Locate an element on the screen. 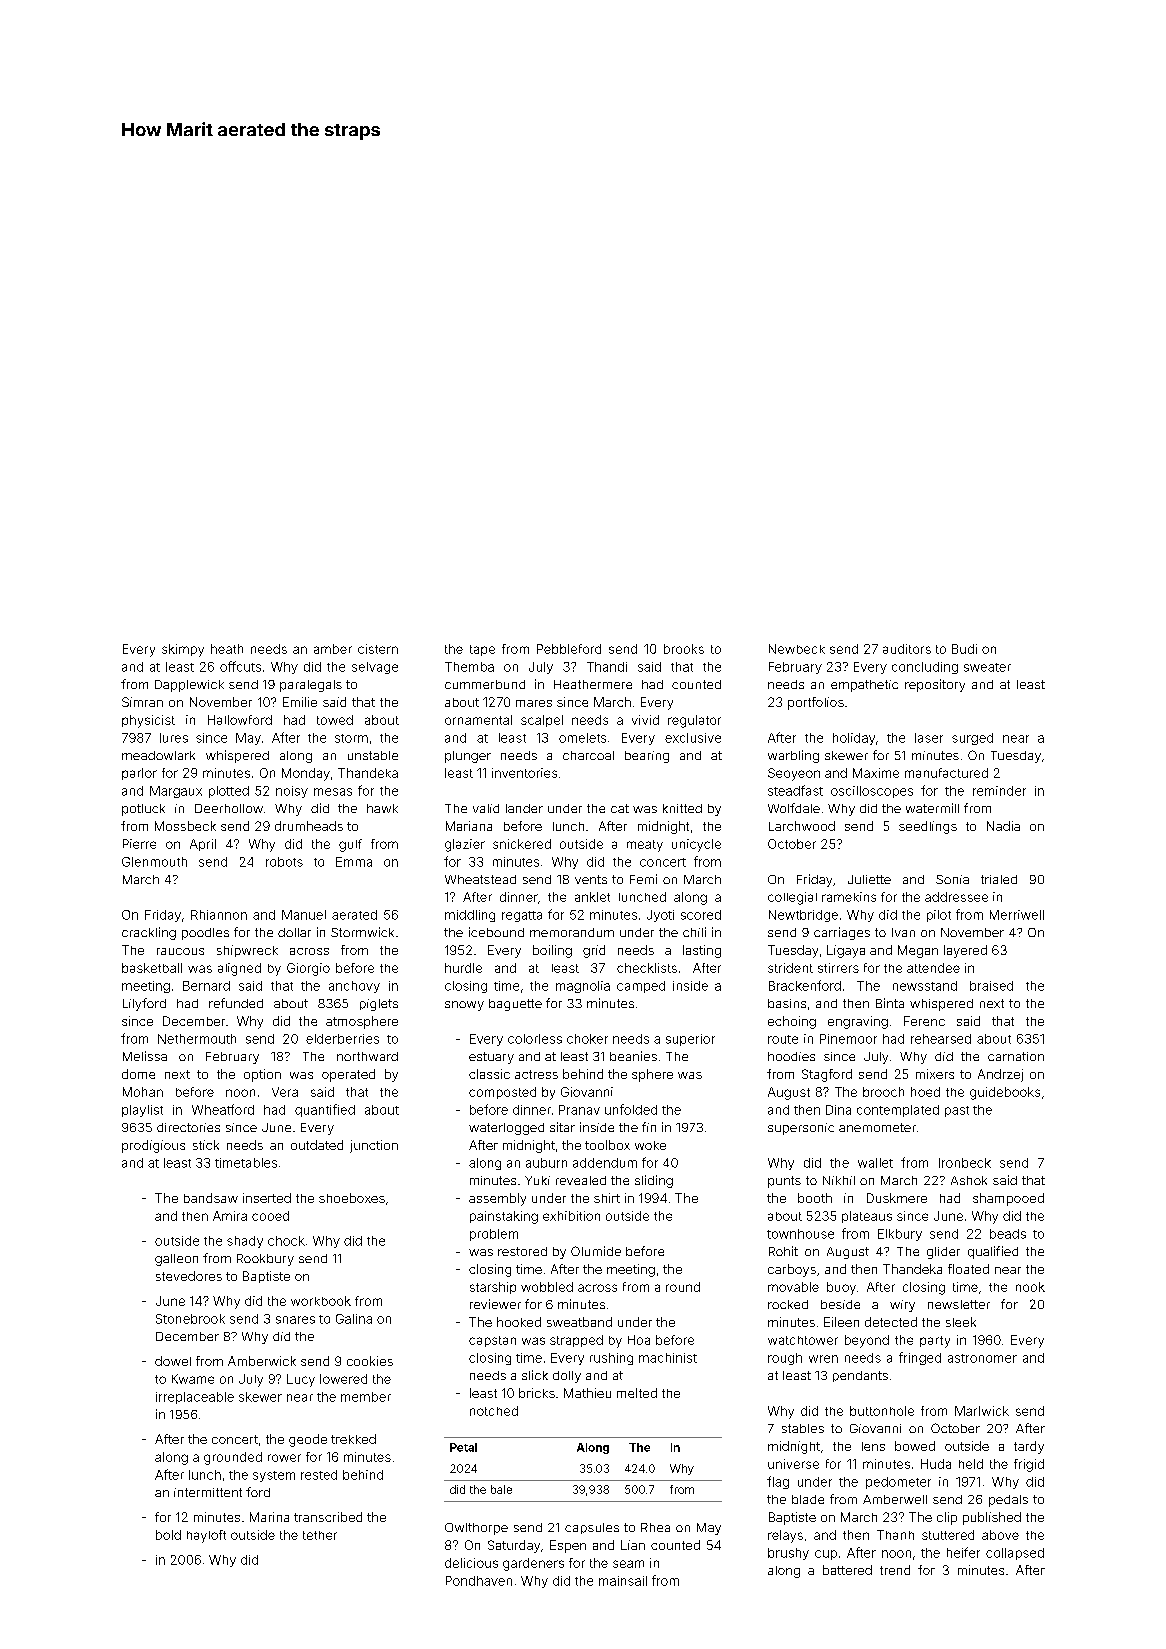 The width and height of the screenshot is (1166, 1649). notched is located at coordinates (494, 1411).
